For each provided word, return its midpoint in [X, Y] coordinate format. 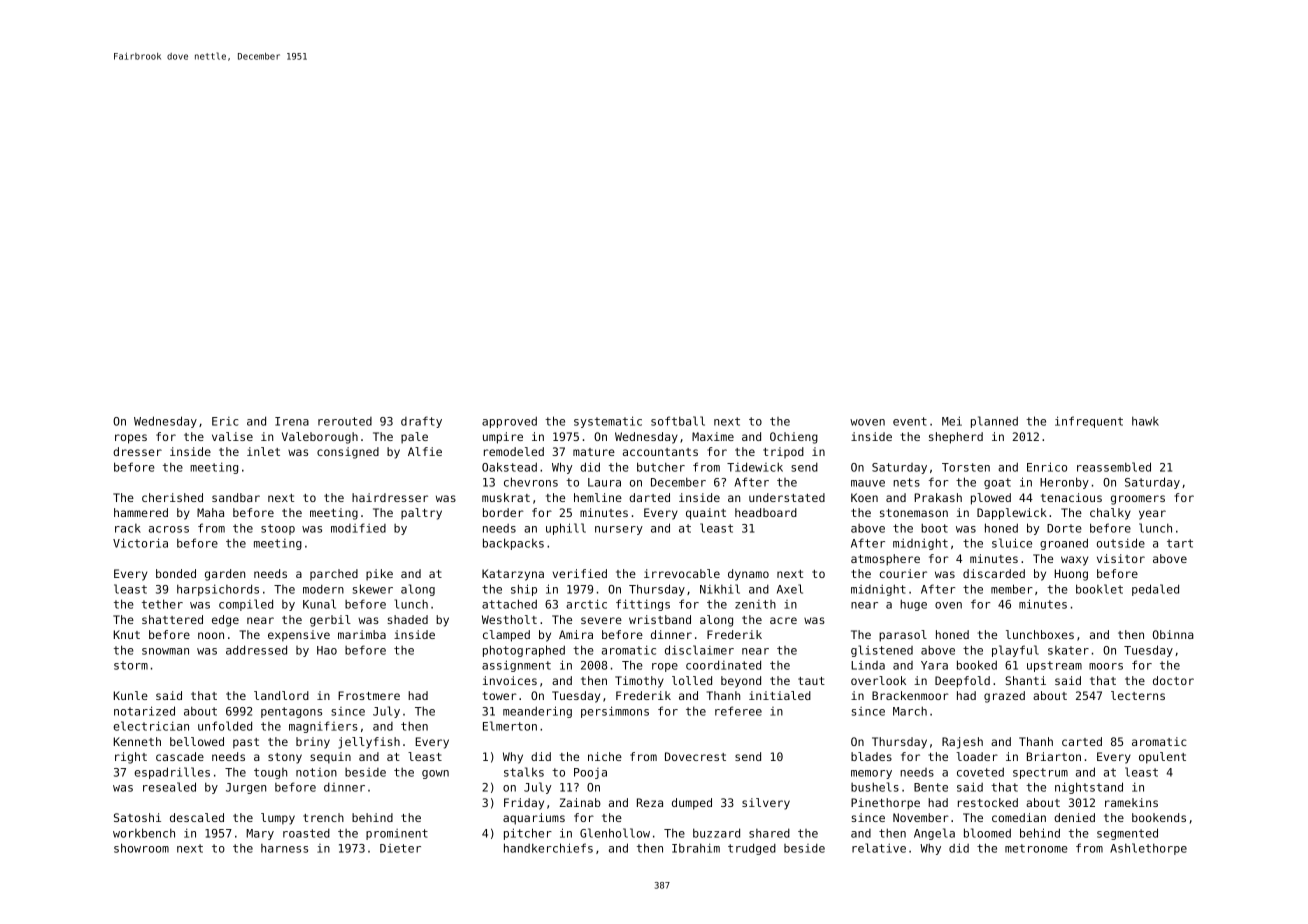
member [1012, 589]
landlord [281, 695]
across [169, 529]
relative [879, 848]
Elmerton [510, 726]
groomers [1138, 500]
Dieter [400, 848]
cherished [172, 497]
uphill [566, 529]
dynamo [748, 575]
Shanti [1025, 680]
